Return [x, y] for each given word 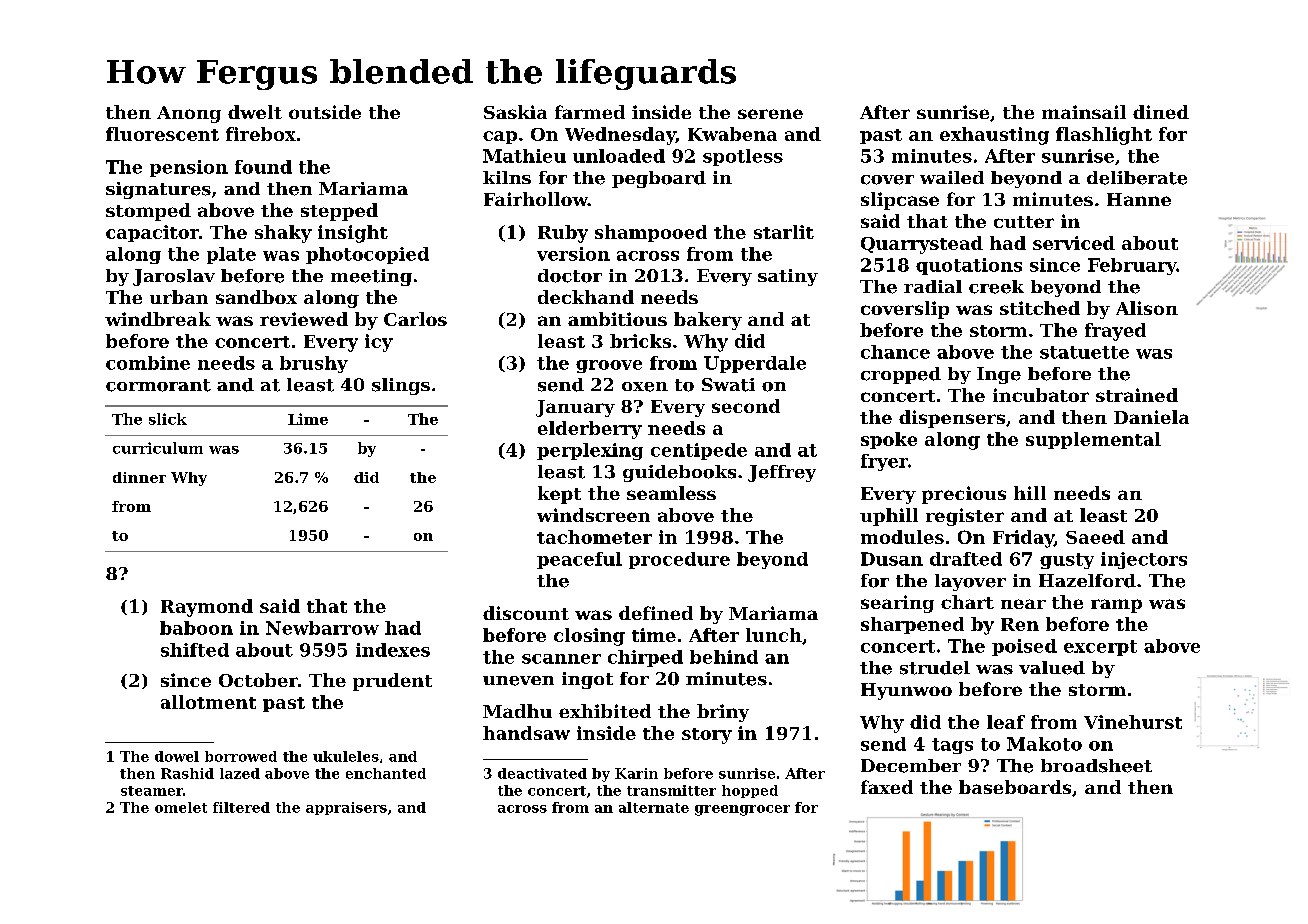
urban [179, 297]
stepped [339, 212]
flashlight [1104, 136]
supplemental [1093, 440]
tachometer [594, 537]
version [573, 254]
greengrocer [742, 810]
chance [895, 352]
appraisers [346, 808]
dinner [139, 477]
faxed [887, 787]
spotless [743, 157]
